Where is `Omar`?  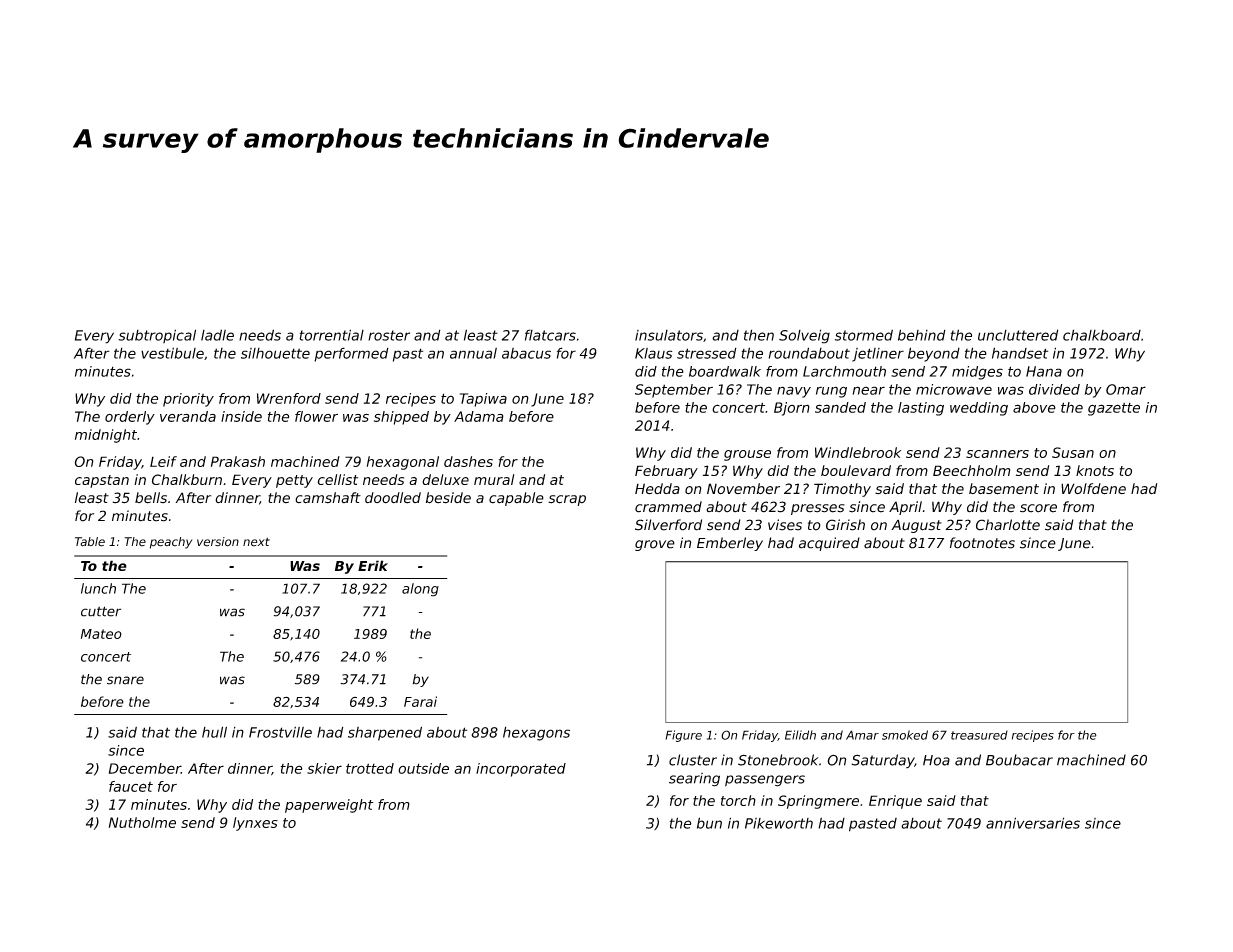
Omar is located at coordinates (1126, 389).
